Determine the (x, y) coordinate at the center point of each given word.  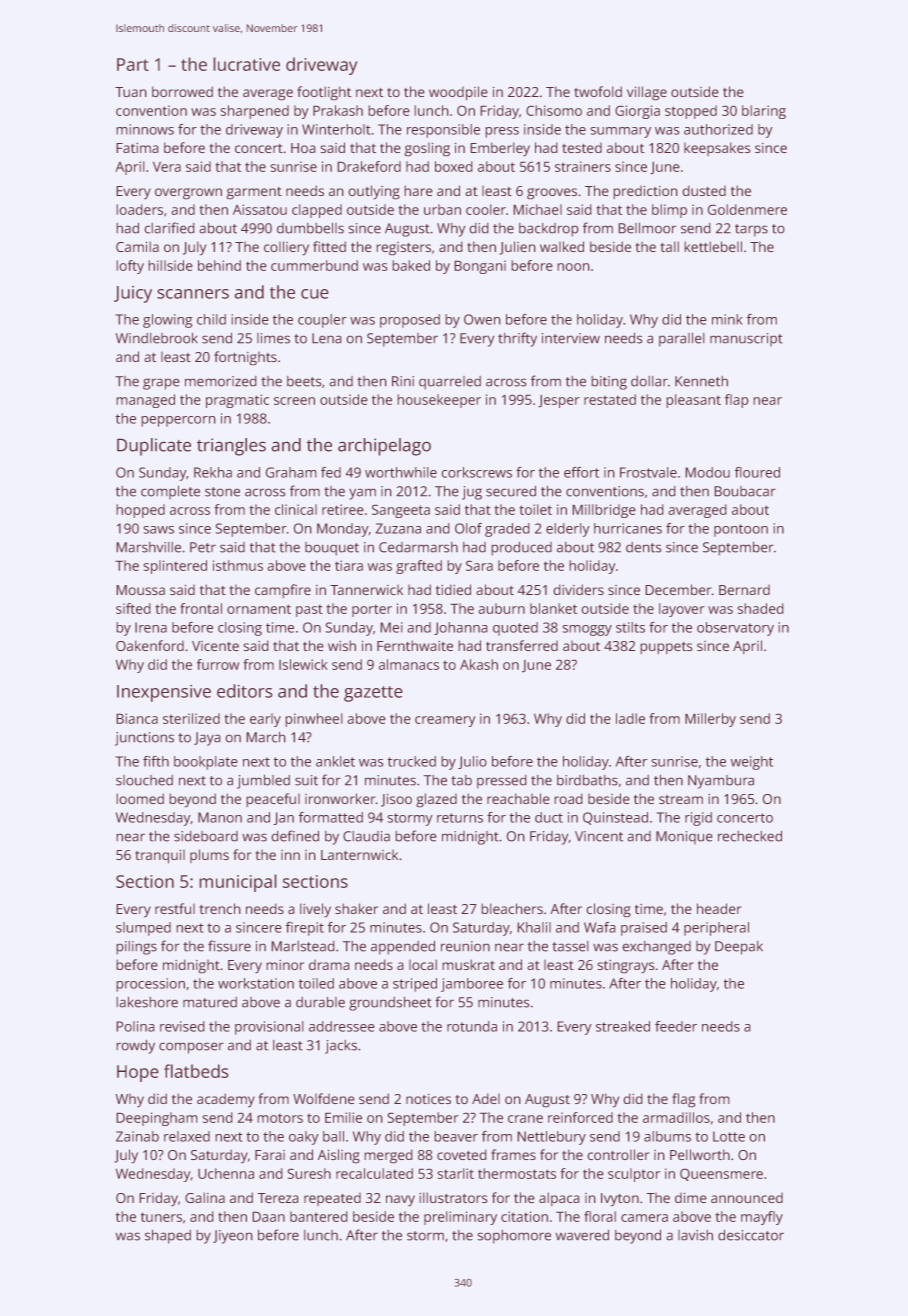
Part (133, 64)
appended (403, 947)
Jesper (559, 401)
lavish (695, 1235)
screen (294, 401)
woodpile (458, 93)
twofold (598, 91)
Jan (283, 818)
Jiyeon (233, 1237)
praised (644, 929)
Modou (707, 472)
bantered (319, 1216)
